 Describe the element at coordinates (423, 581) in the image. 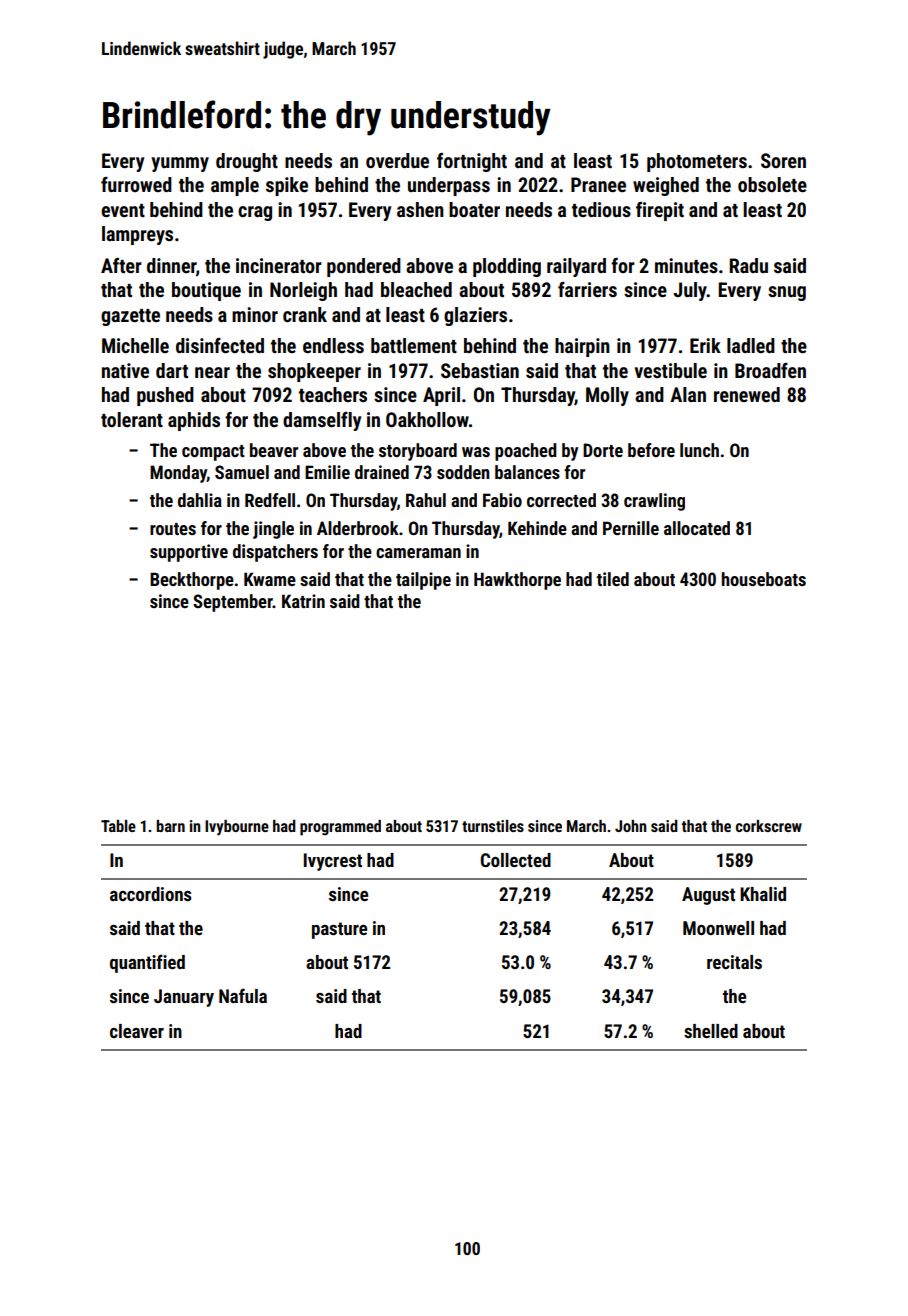

I see `tailpipe` at that location.
